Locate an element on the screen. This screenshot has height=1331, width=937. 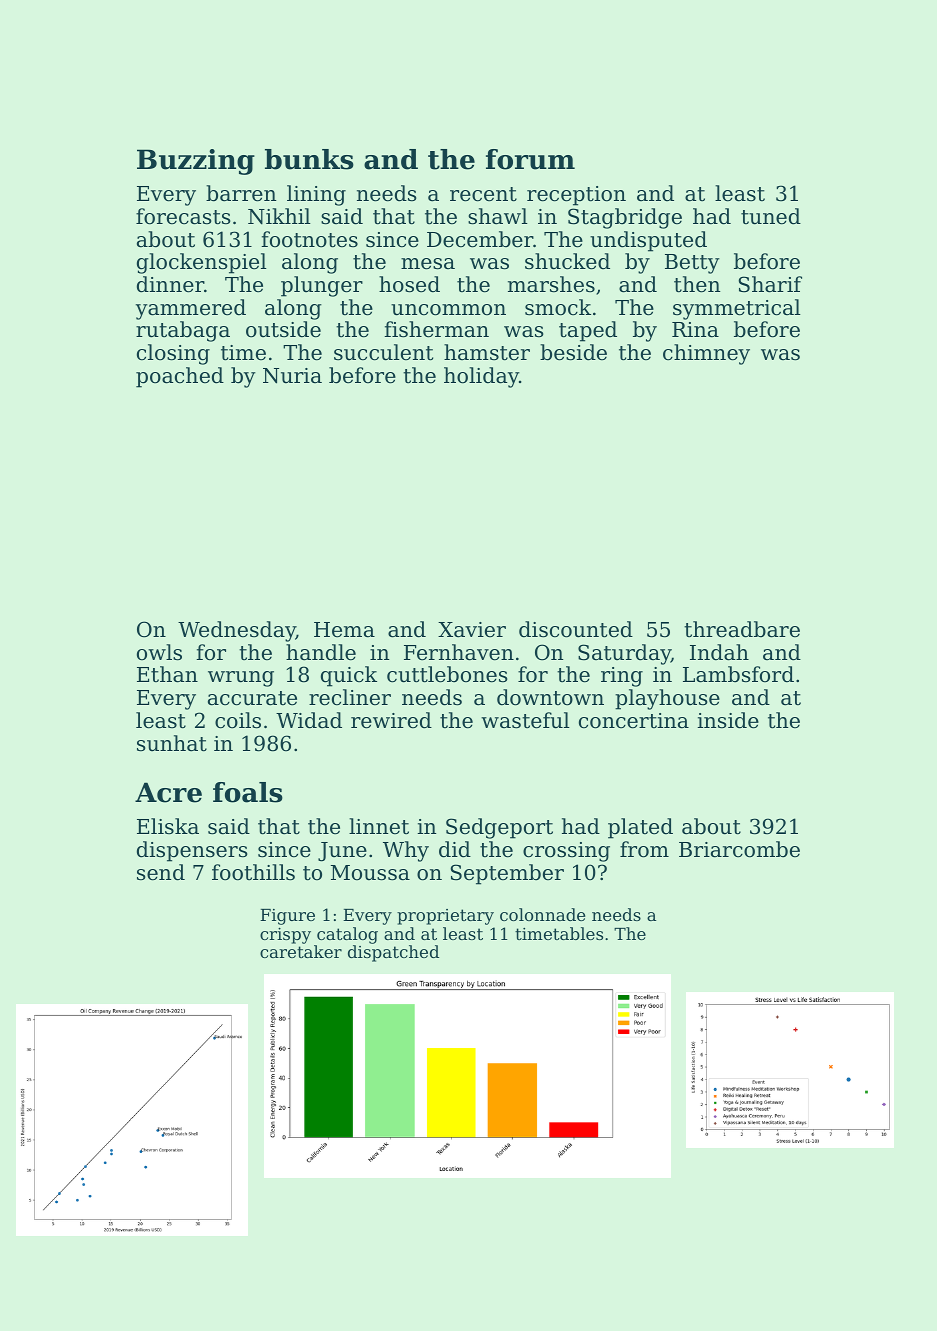
cuttlebones is located at coordinates (447, 674).
